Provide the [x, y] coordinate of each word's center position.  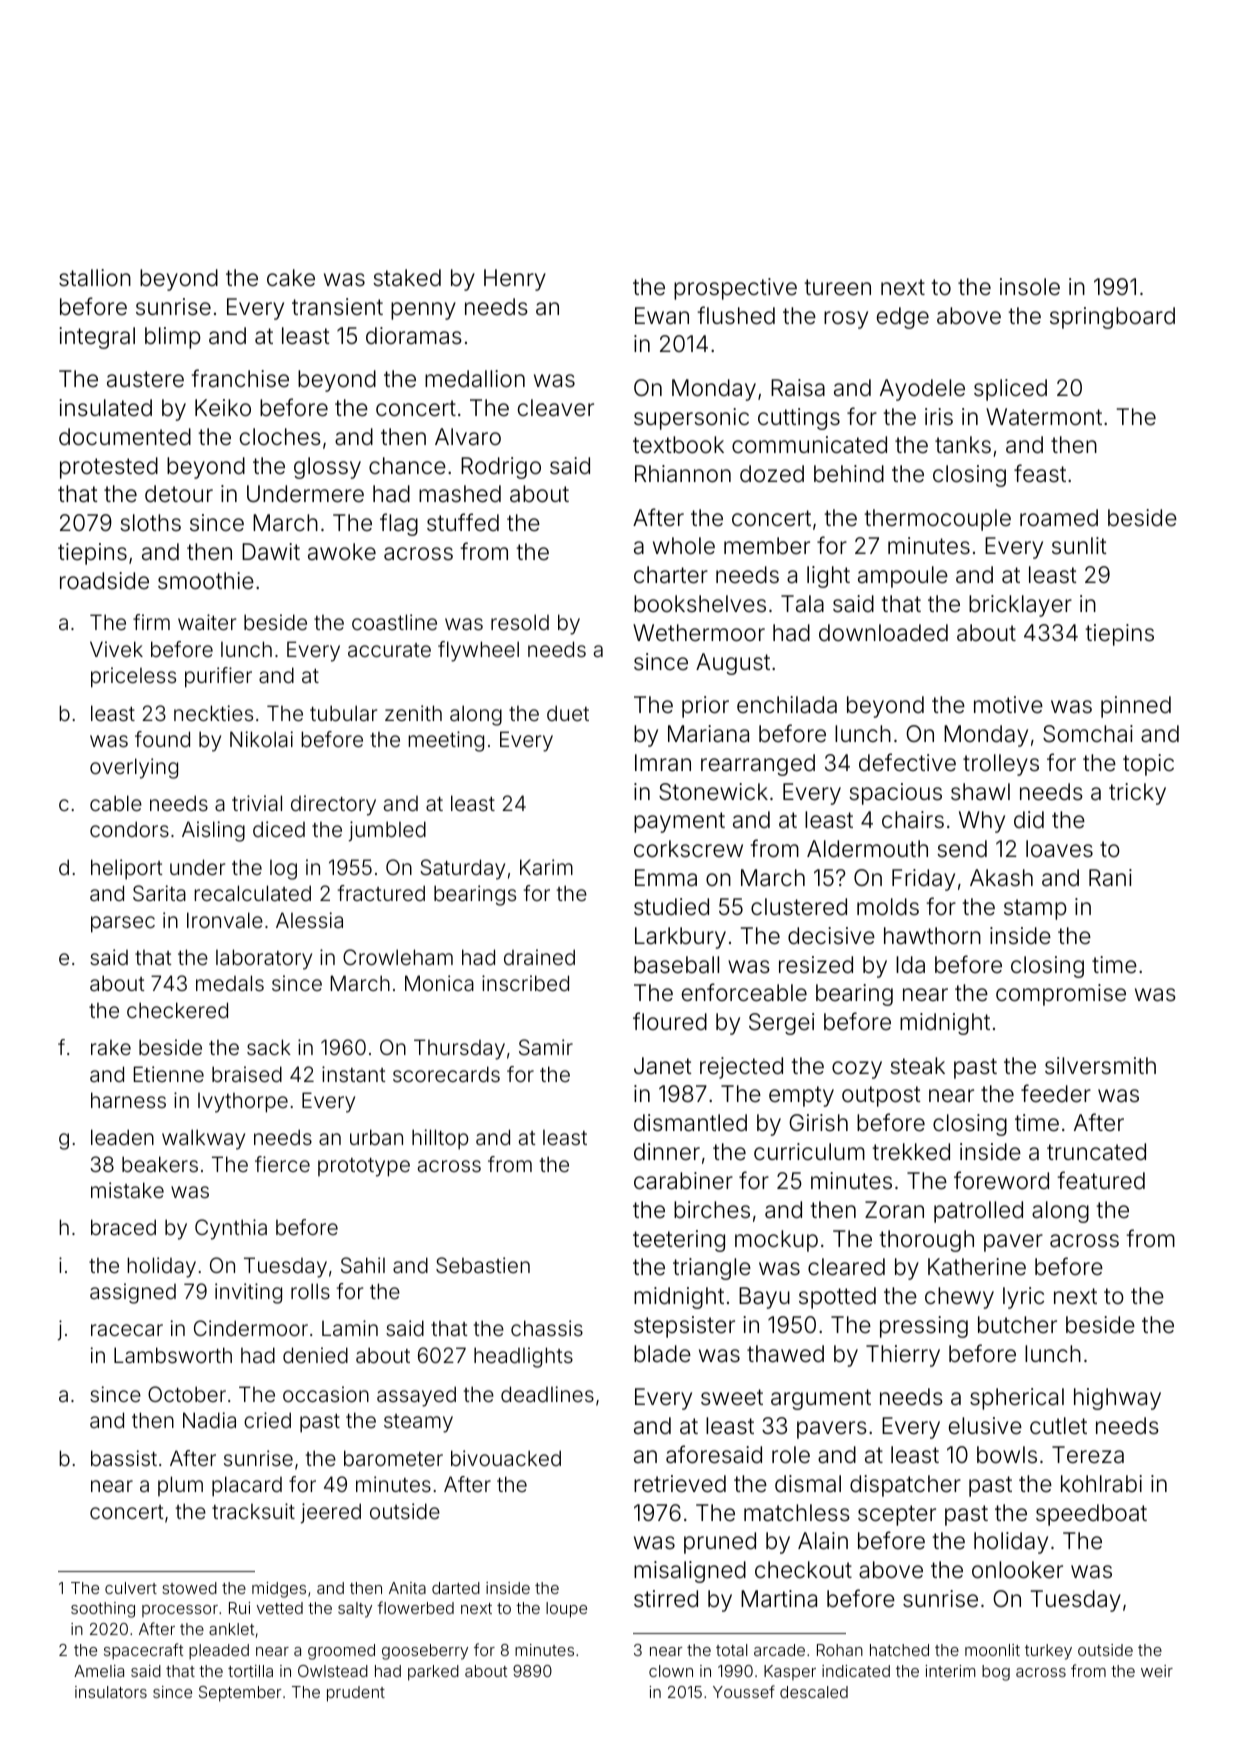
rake [111, 1047]
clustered [799, 907]
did [1029, 819]
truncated [1096, 1152]
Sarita [159, 893]
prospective [735, 289]
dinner [667, 1152]
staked [407, 278]
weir [1157, 1671]
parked [433, 1673]
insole [1030, 287]
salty [355, 1610]
